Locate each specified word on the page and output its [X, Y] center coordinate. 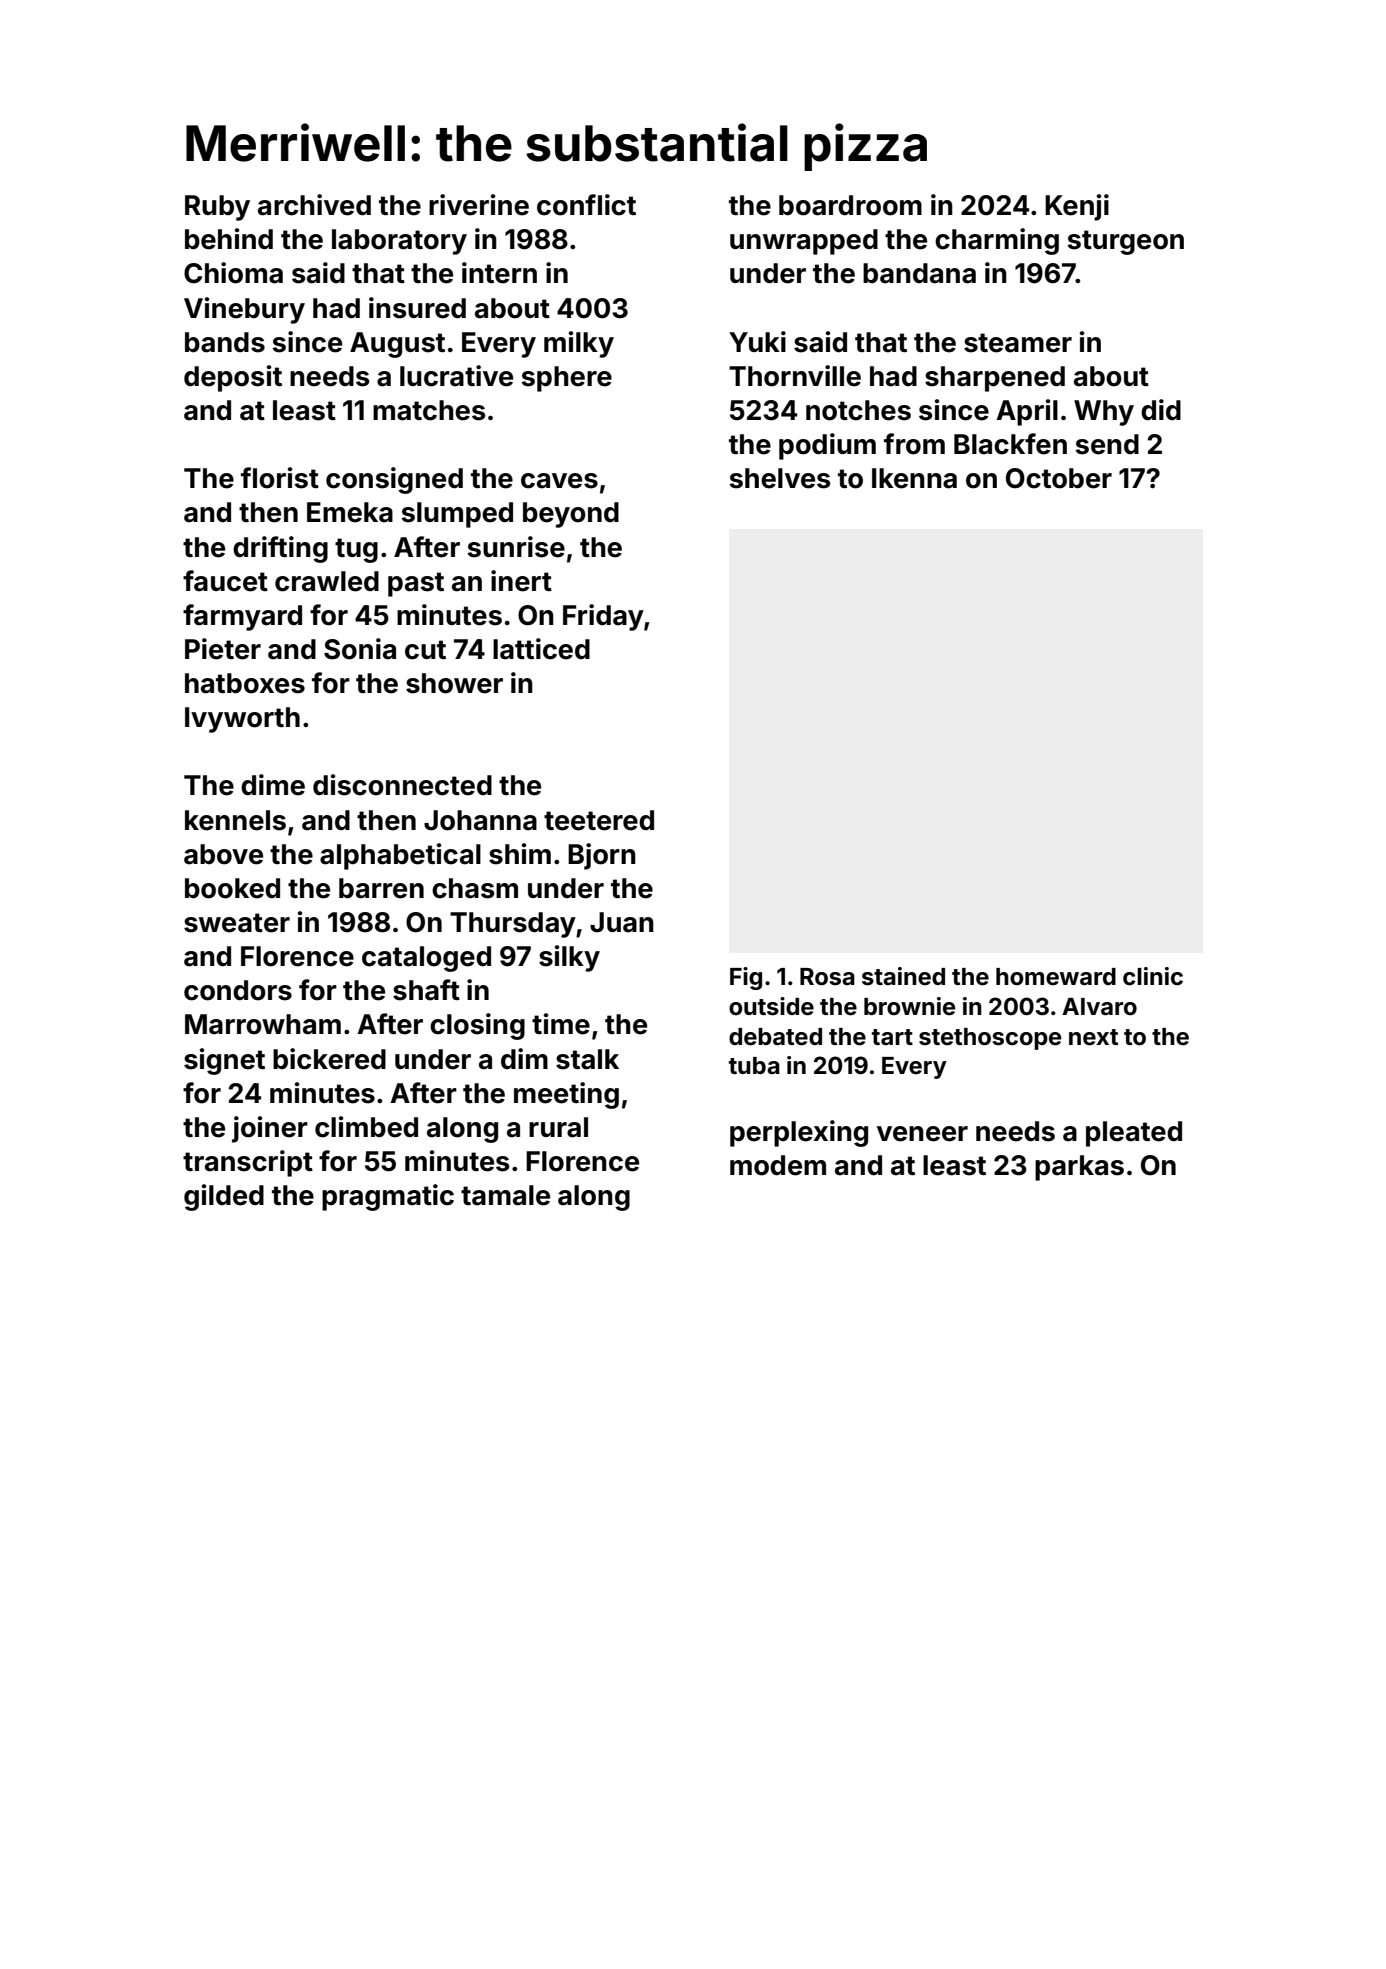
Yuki [757, 341]
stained [903, 976]
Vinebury [244, 310]
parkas [1079, 1168]
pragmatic [388, 1197]
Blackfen [1010, 444]
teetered [599, 820]
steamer [1018, 343]
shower [454, 683]
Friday [603, 617]
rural [558, 1127]
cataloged [426, 959]
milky [579, 344]
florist [280, 478]
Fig [746, 978]
